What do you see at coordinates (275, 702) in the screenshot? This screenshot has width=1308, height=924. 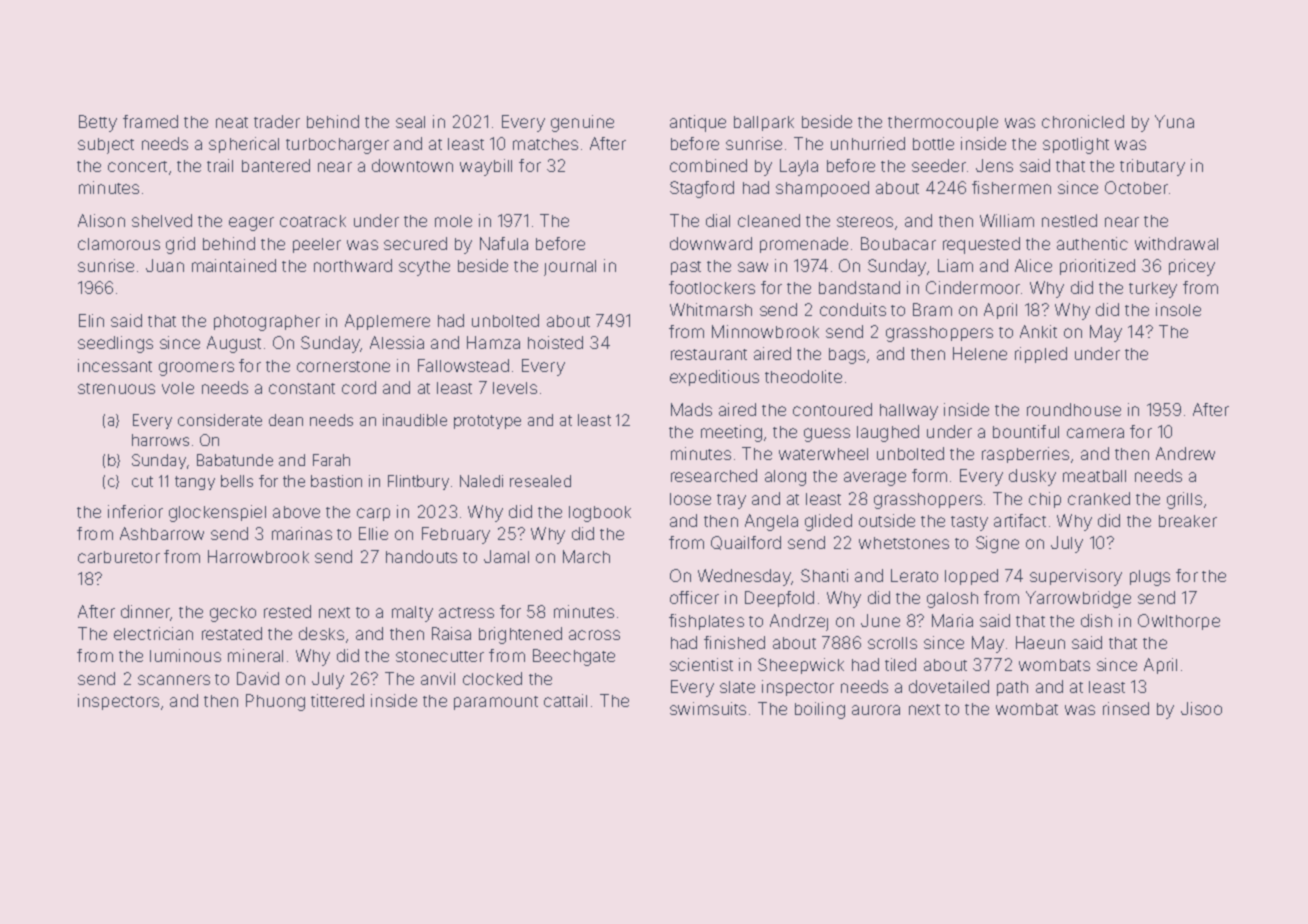 I see `Phuong` at bounding box center [275, 702].
